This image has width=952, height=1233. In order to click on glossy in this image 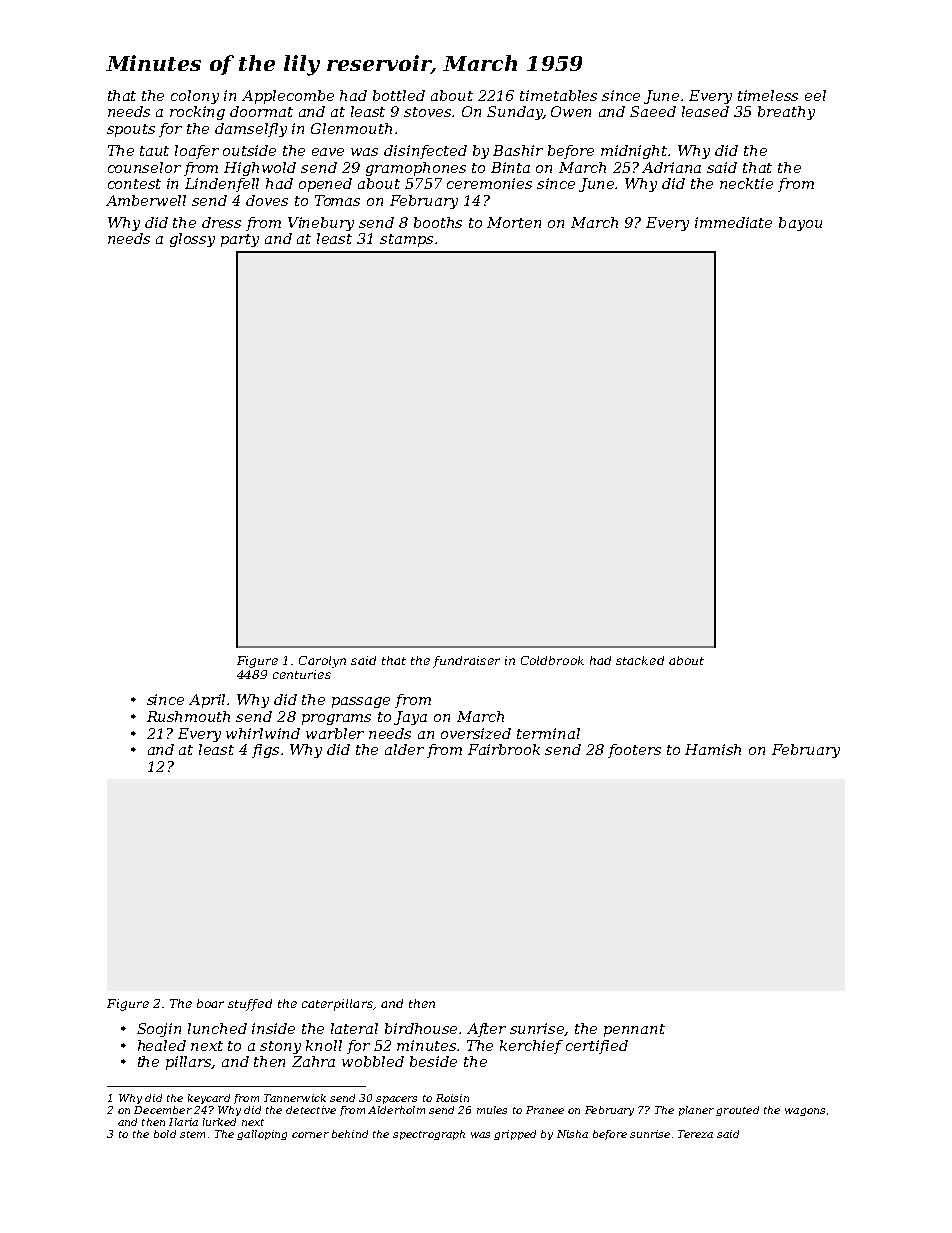, I will do `click(192, 240)`.
